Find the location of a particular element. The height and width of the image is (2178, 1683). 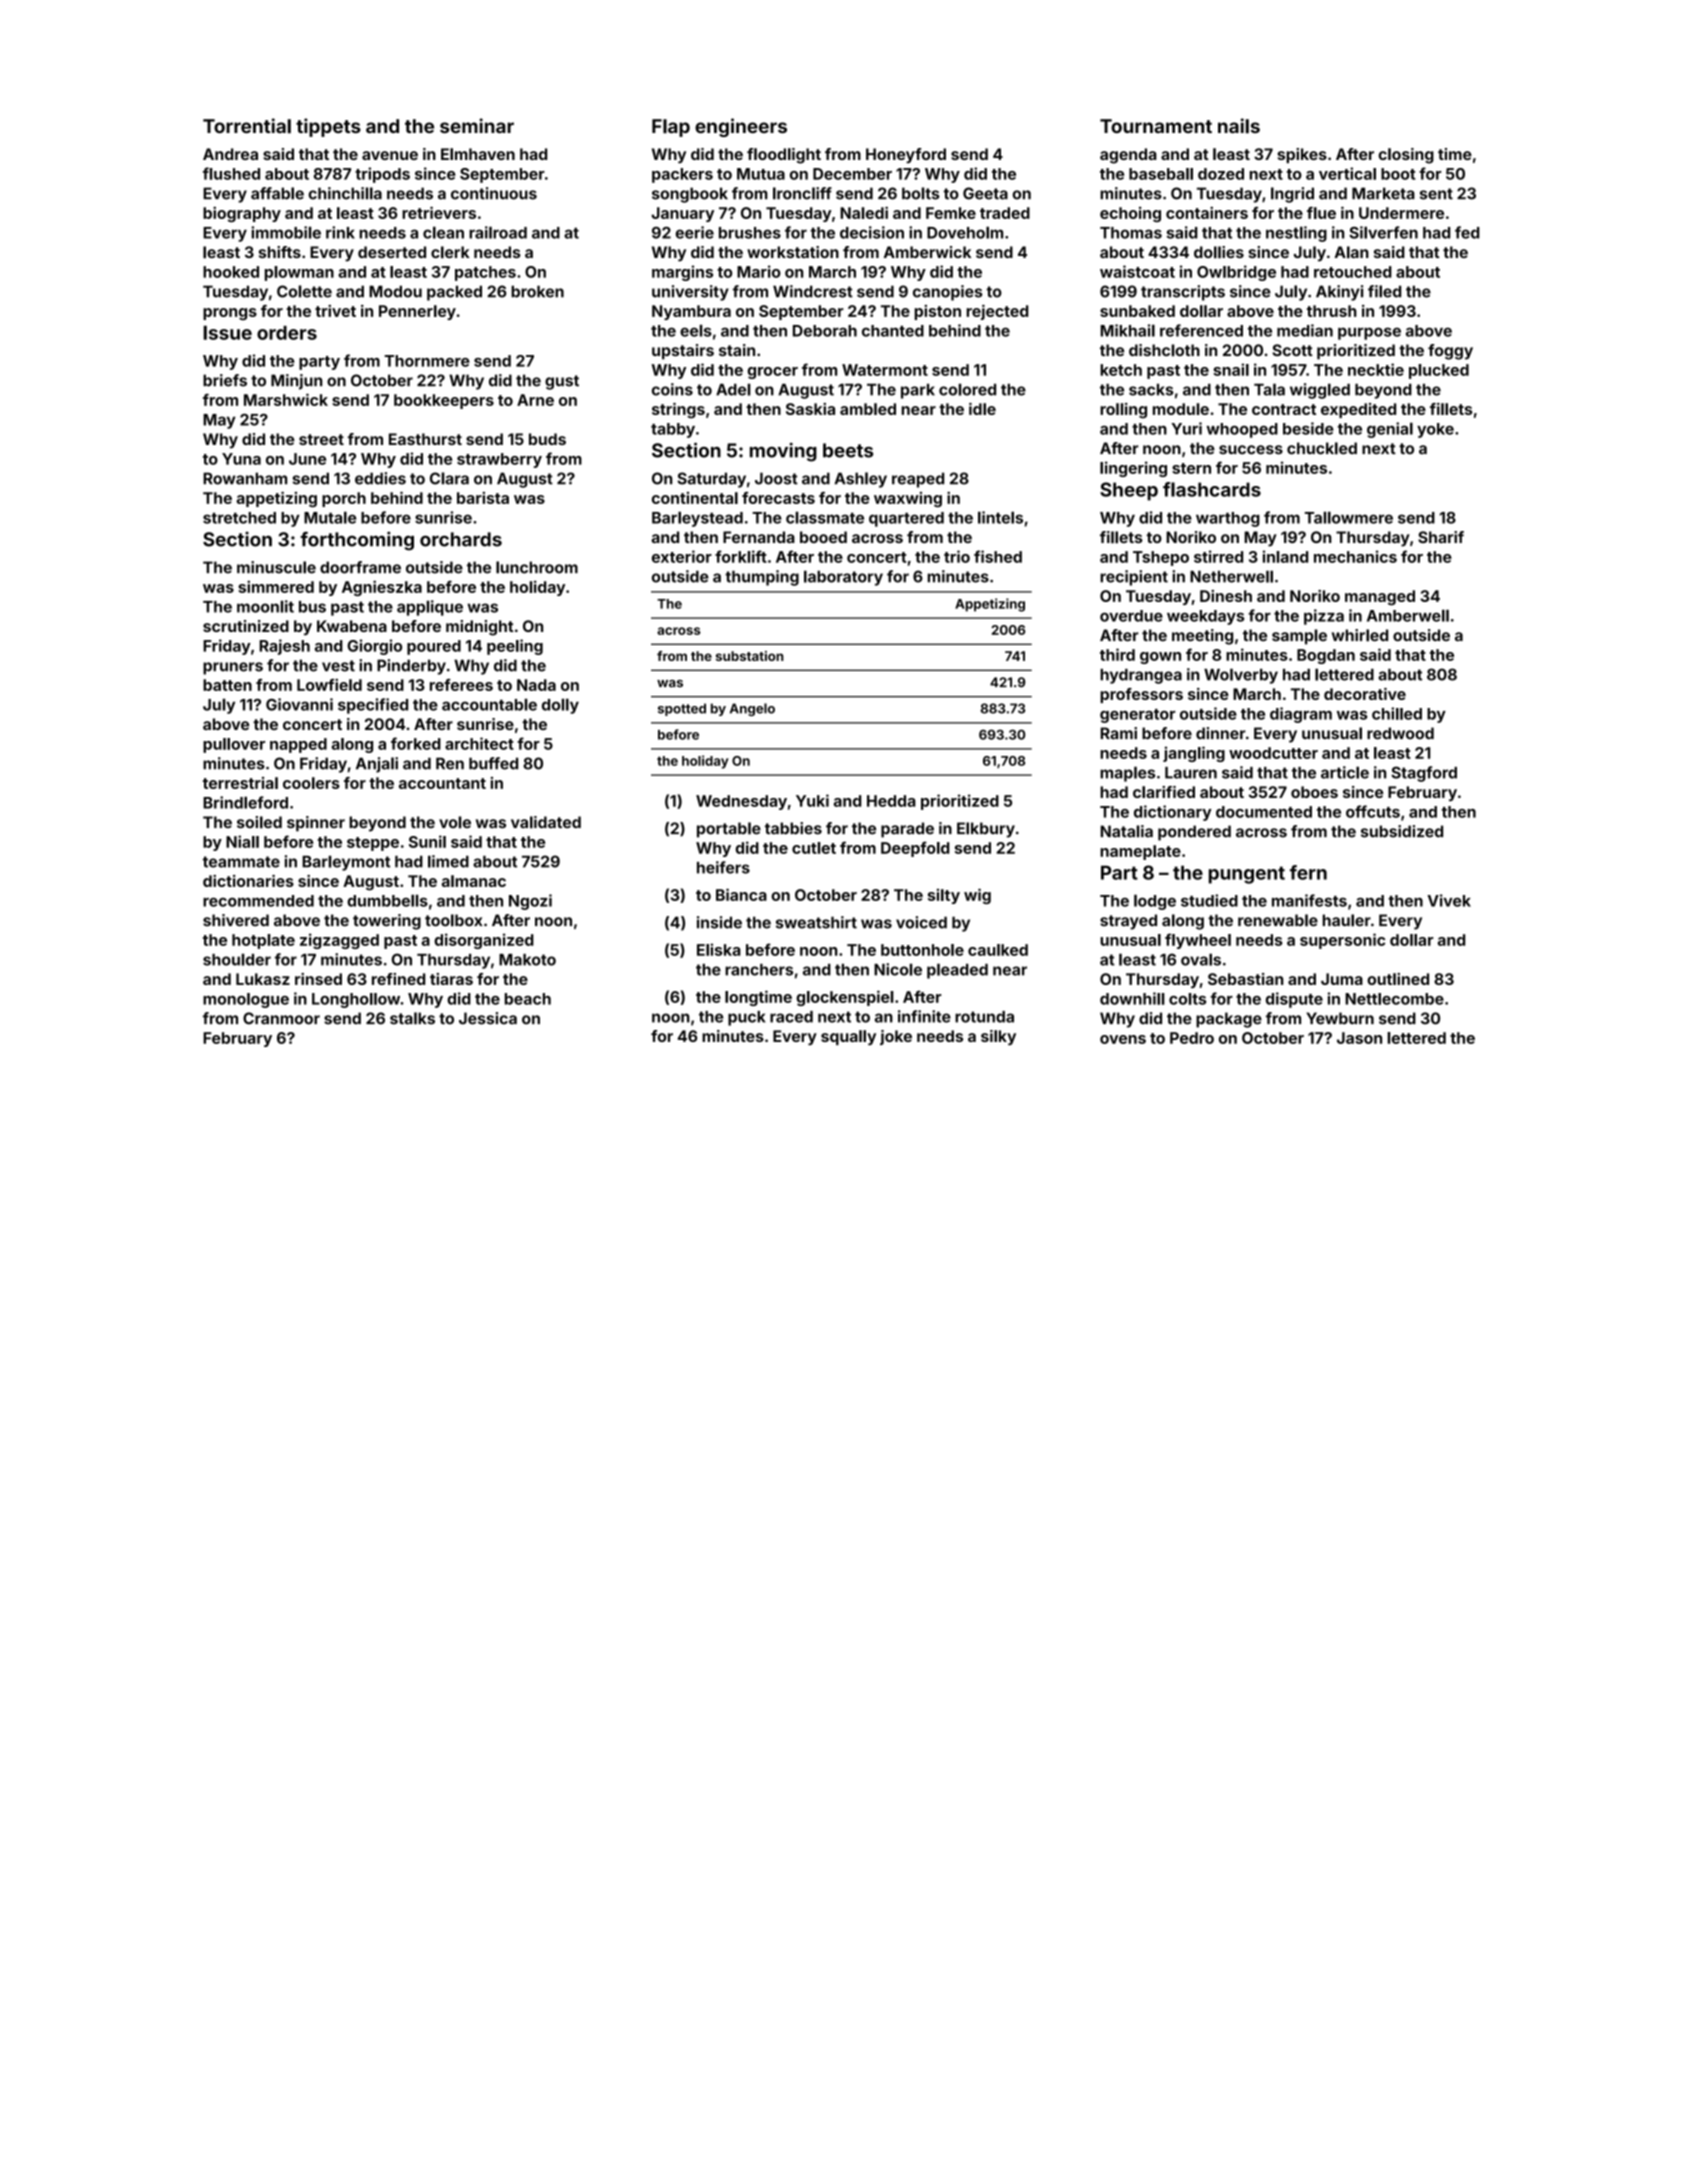

architect is located at coordinates (479, 743).
